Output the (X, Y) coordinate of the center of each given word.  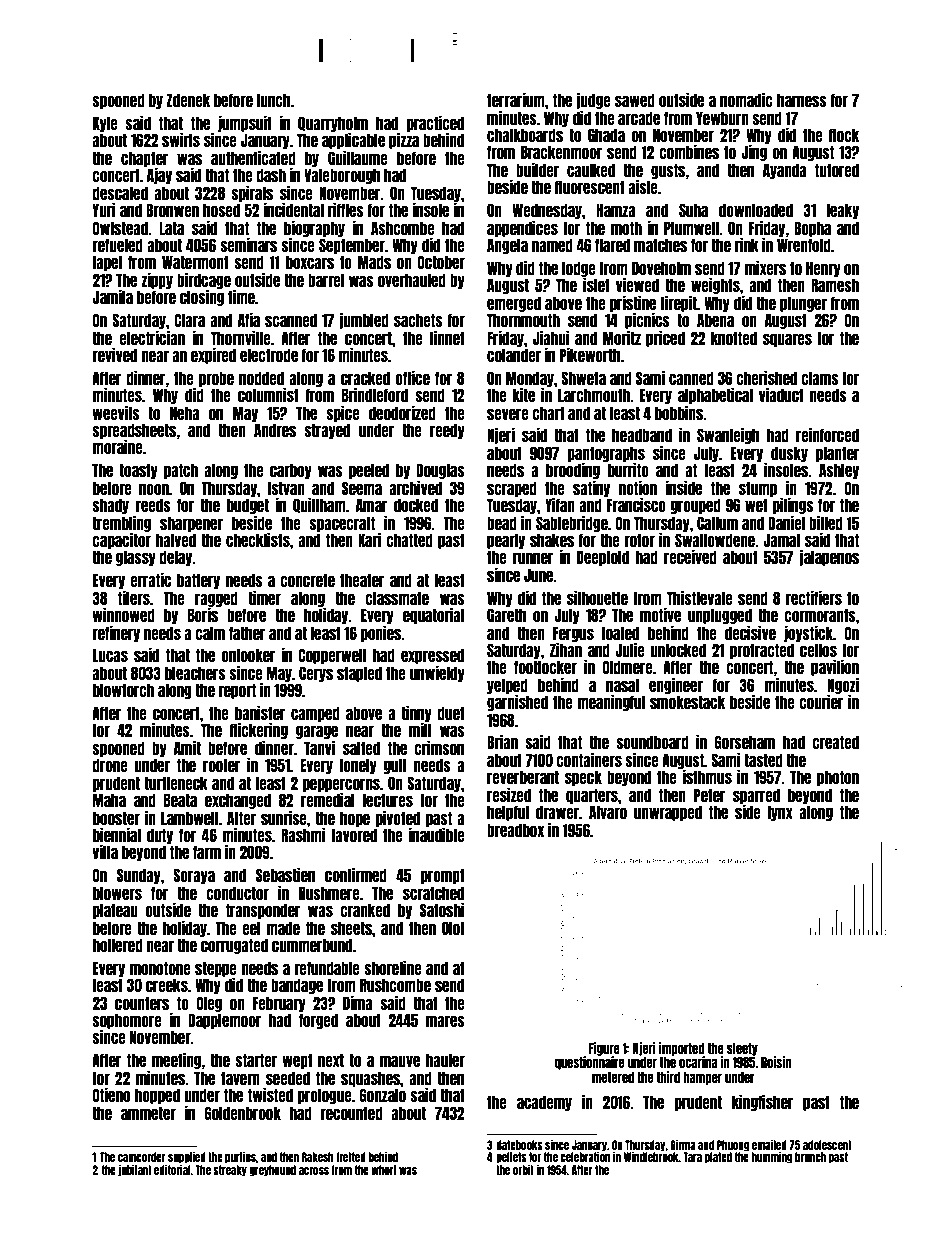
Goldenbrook (242, 1113)
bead (502, 523)
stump (758, 489)
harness (802, 100)
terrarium (516, 99)
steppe (216, 969)
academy (544, 1103)
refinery (116, 633)
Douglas (440, 471)
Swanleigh (728, 435)
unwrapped (668, 813)
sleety (742, 1049)
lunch (274, 100)
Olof (453, 928)
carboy (291, 471)
